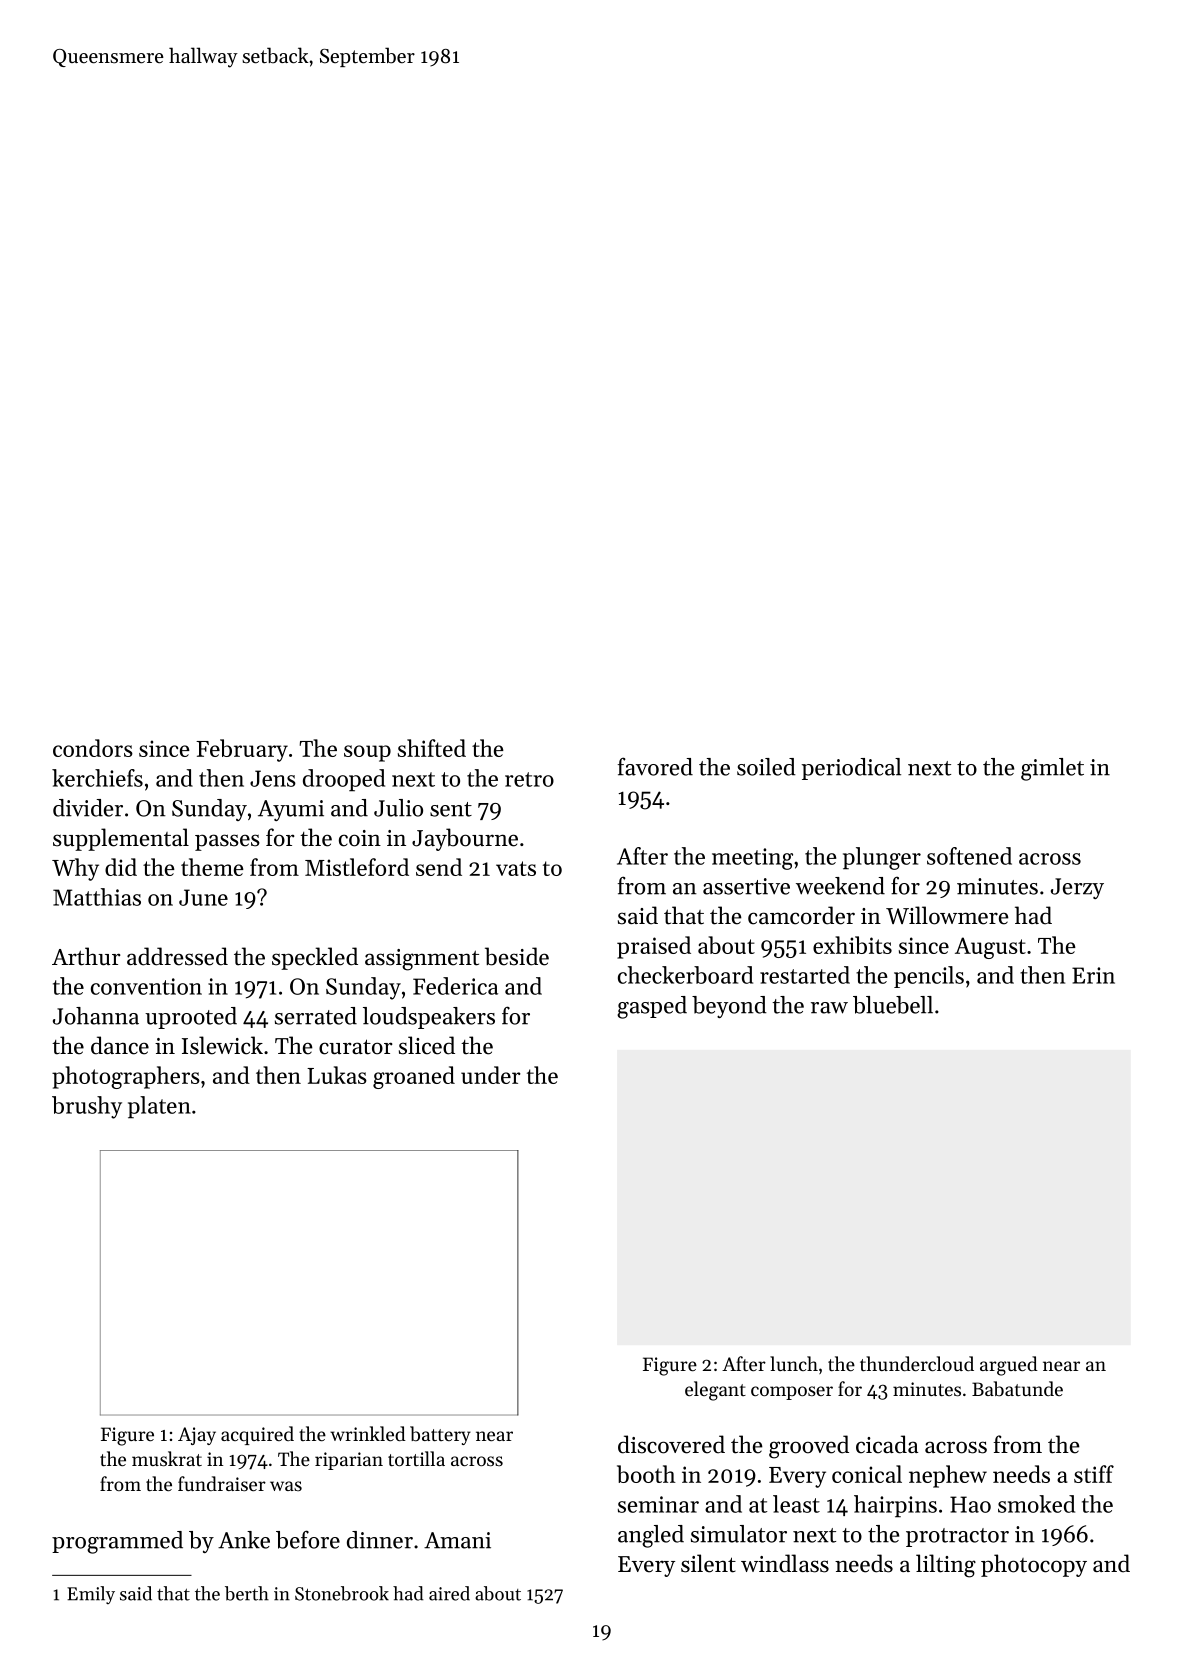 Image resolution: width=1183 pixels, height=1674 pixels. What do you see at coordinates (126, 1077) in the screenshot?
I see `photographers` at bounding box center [126, 1077].
